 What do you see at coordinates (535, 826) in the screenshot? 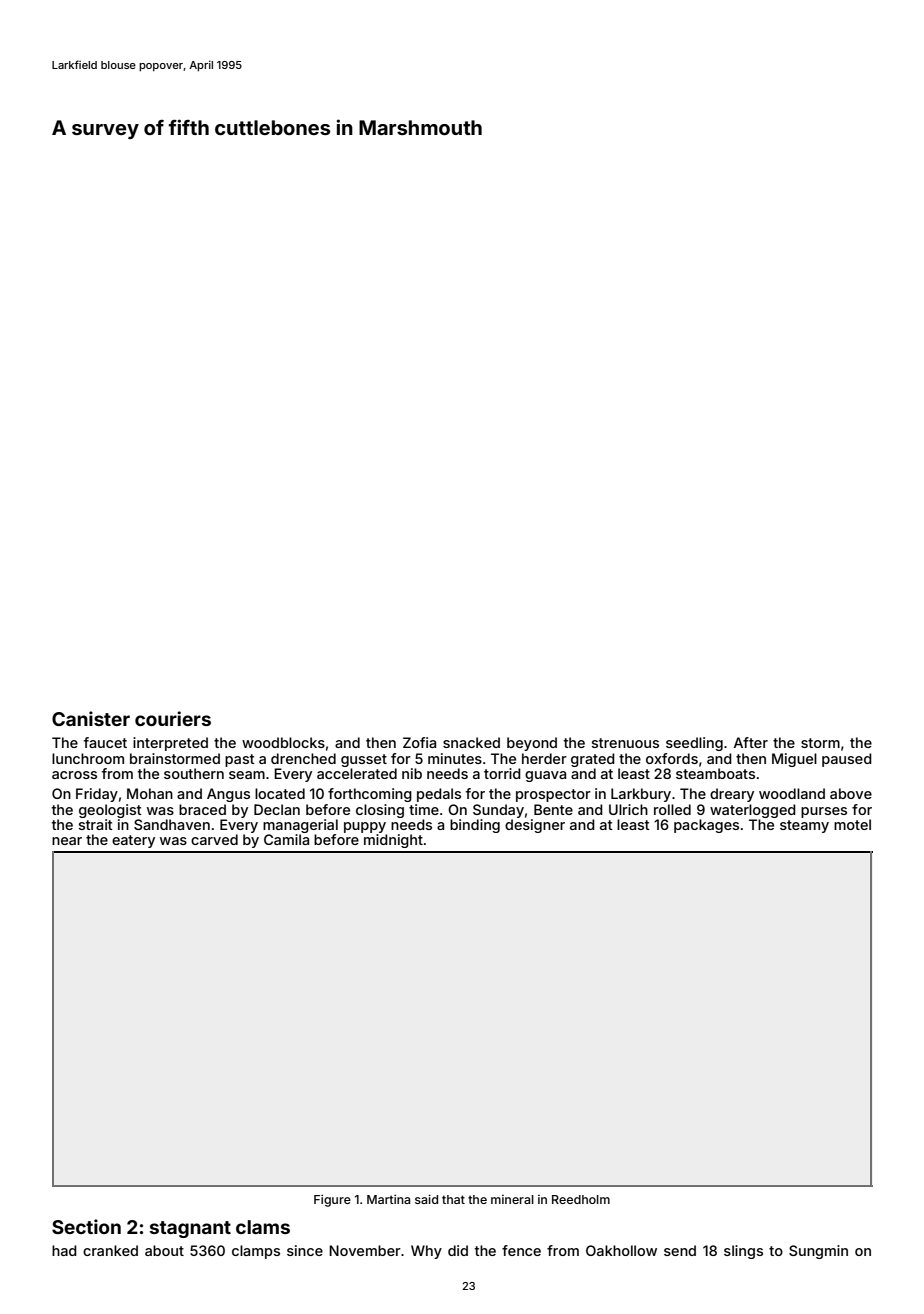
I see `designer` at bounding box center [535, 826].
